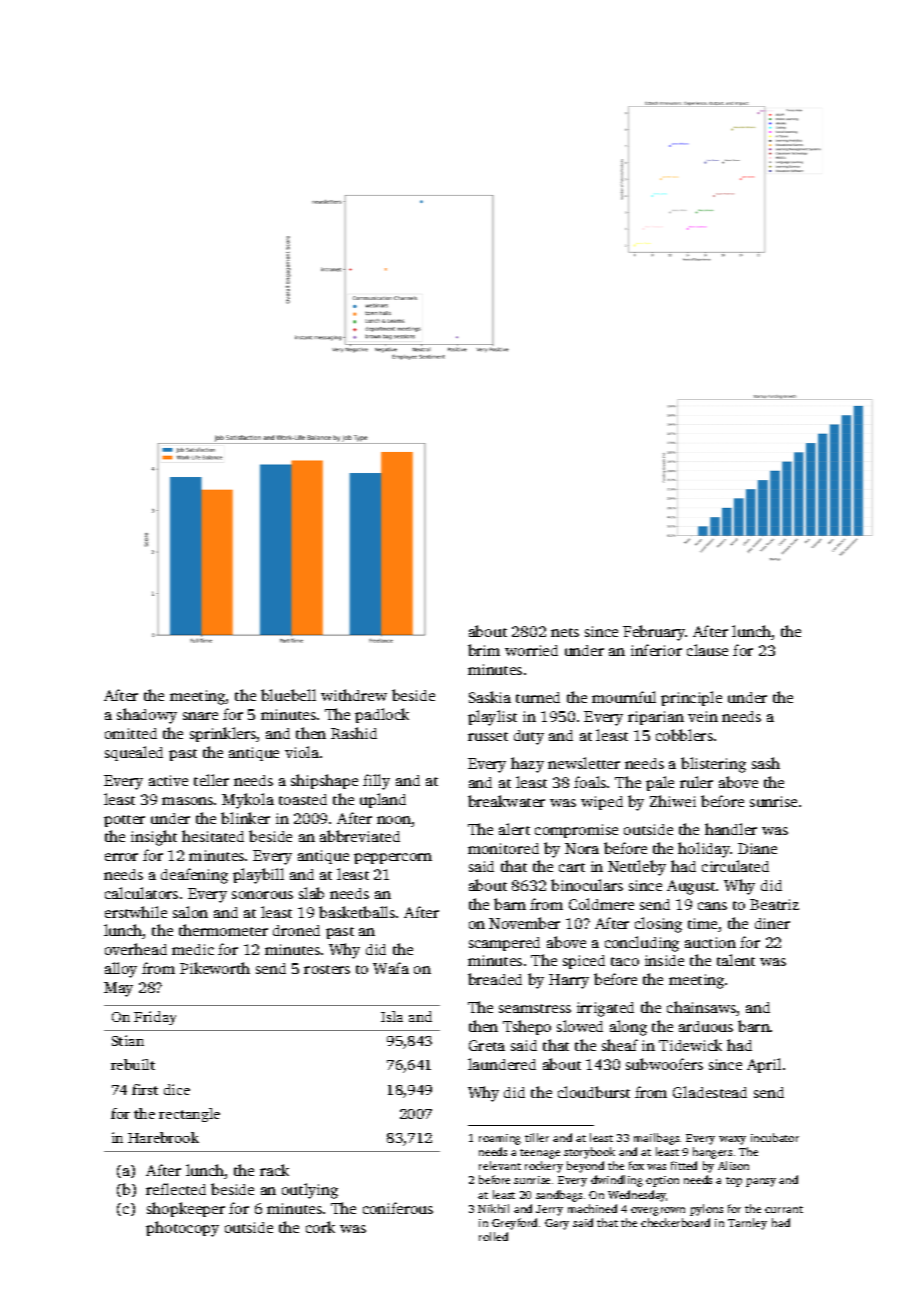 This image has width=908, height=1316. I want to click on sash, so click(766, 763).
